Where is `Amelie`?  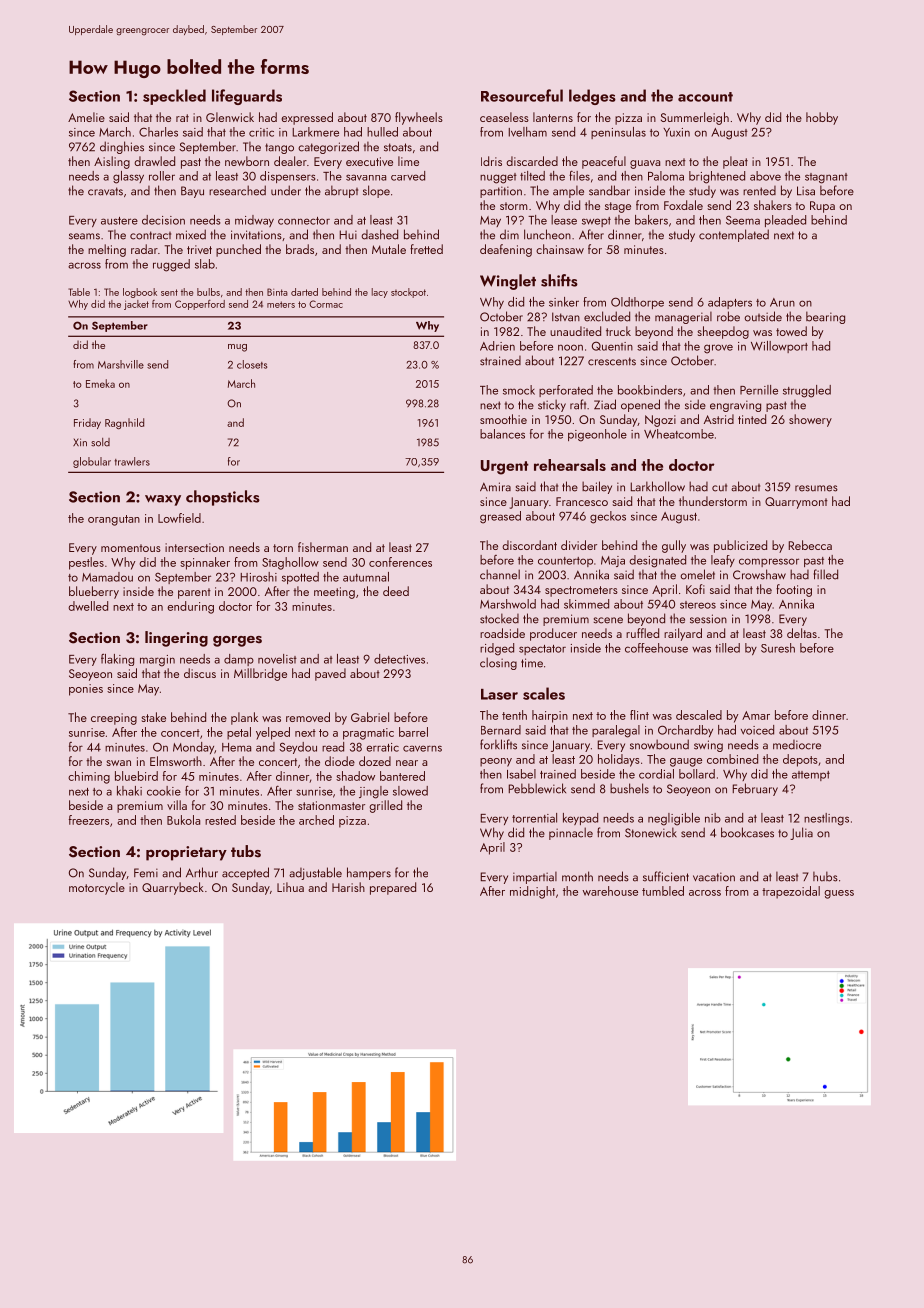
Amelie is located at coordinates (86, 117).
